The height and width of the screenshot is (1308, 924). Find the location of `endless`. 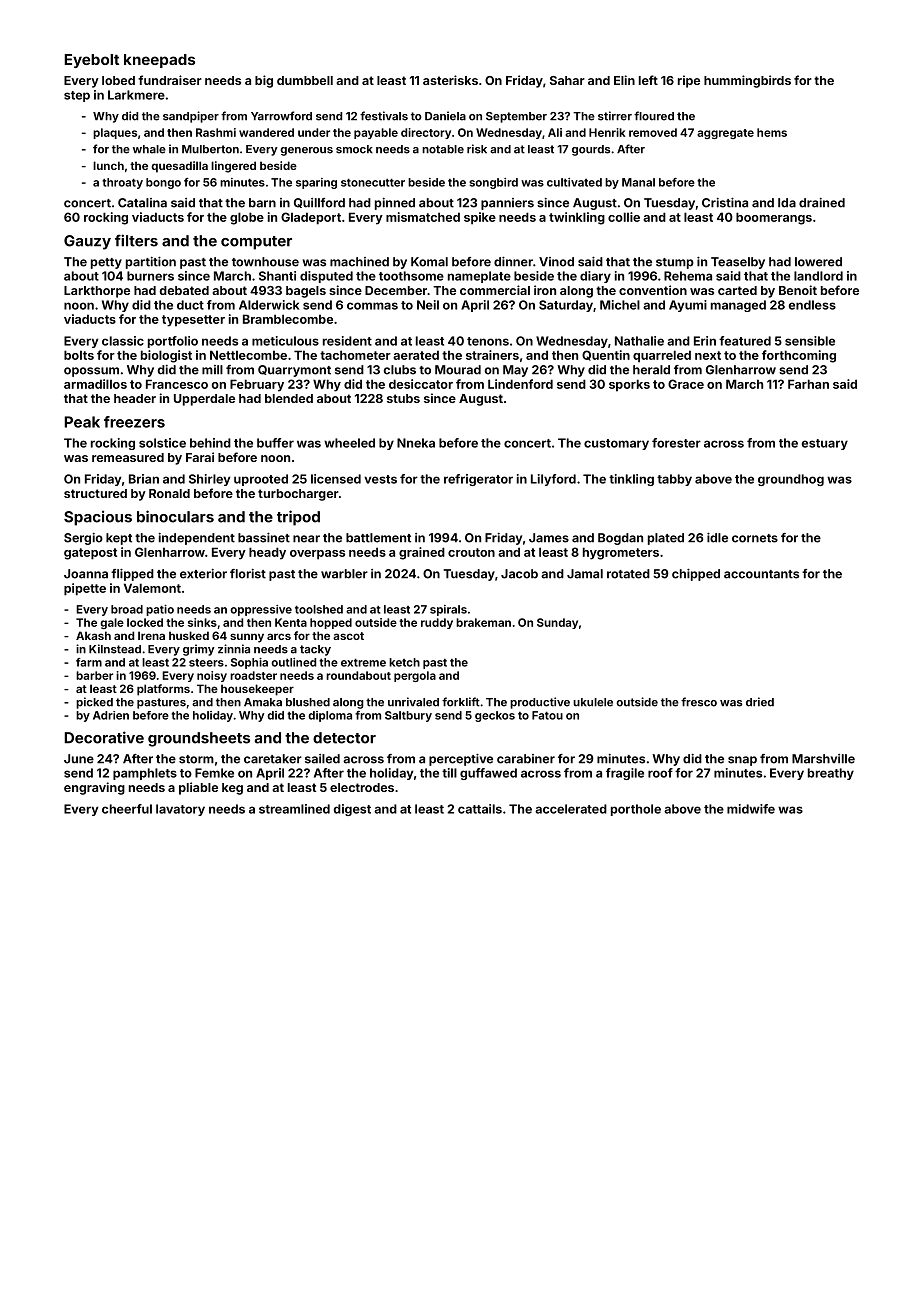

endless is located at coordinates (812, 305).
